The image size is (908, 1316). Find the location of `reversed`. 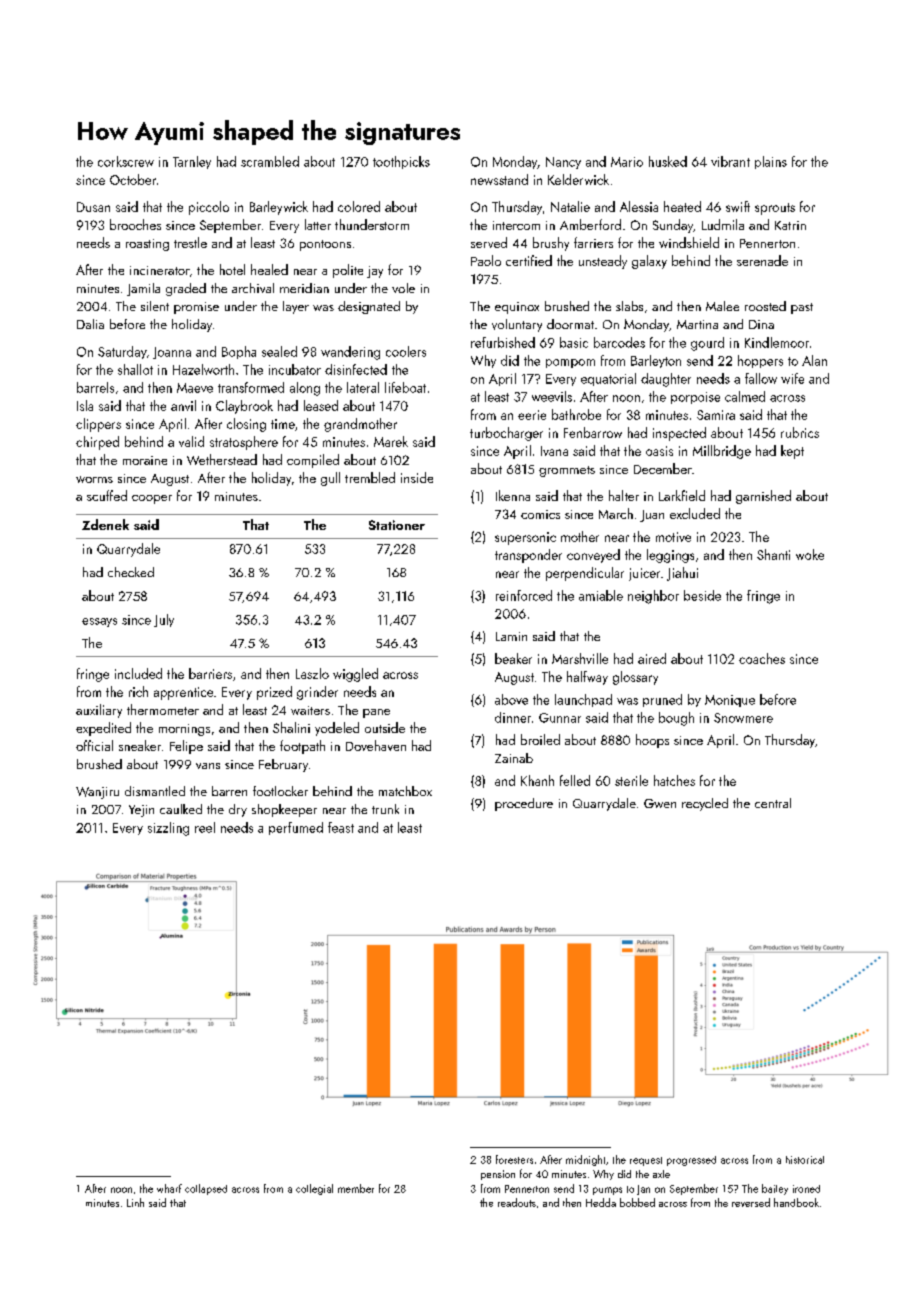

reversed is located at coordinates (751, 1202).
